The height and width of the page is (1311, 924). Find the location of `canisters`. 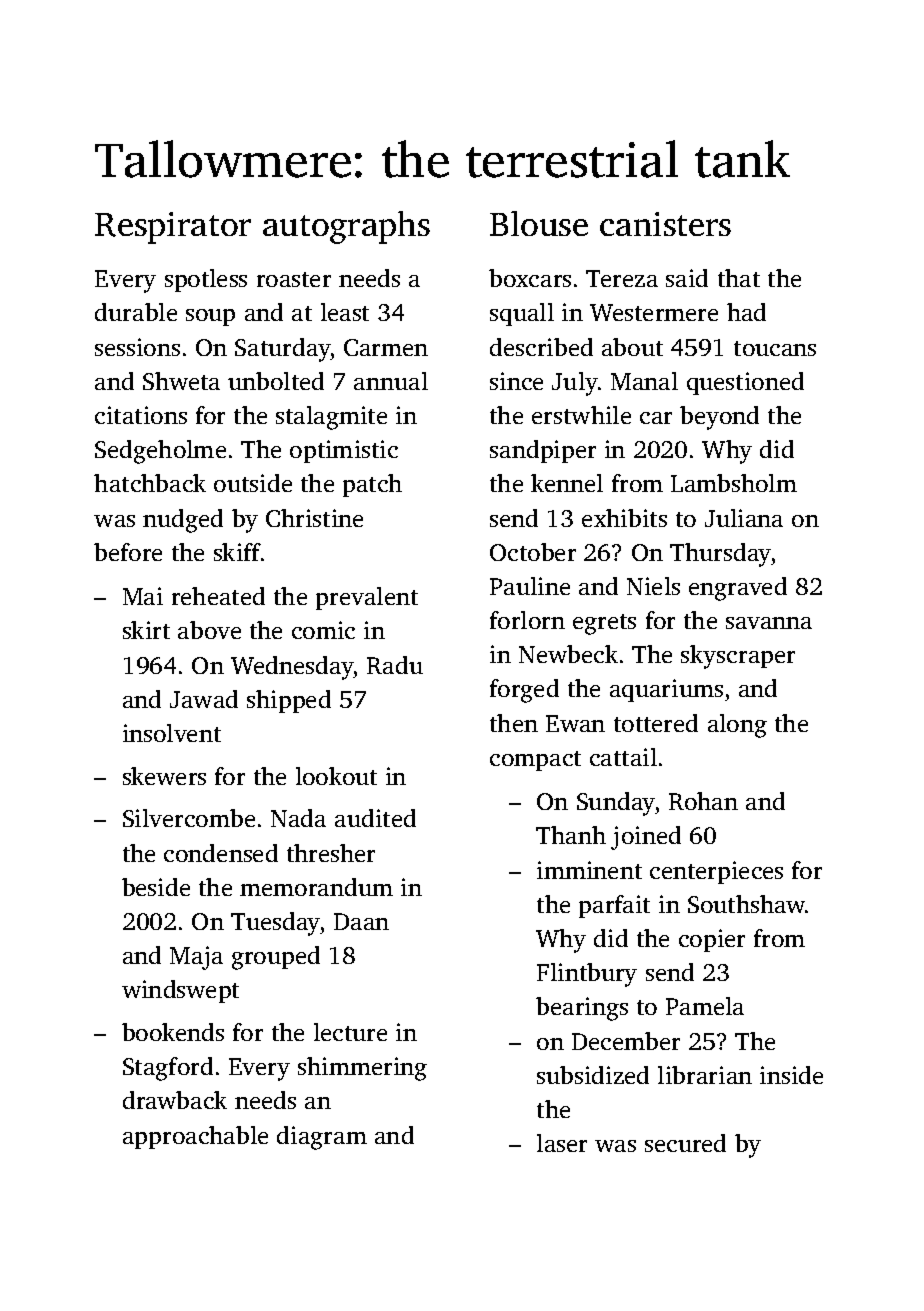

canisters is located at coordinates (665, 224).
